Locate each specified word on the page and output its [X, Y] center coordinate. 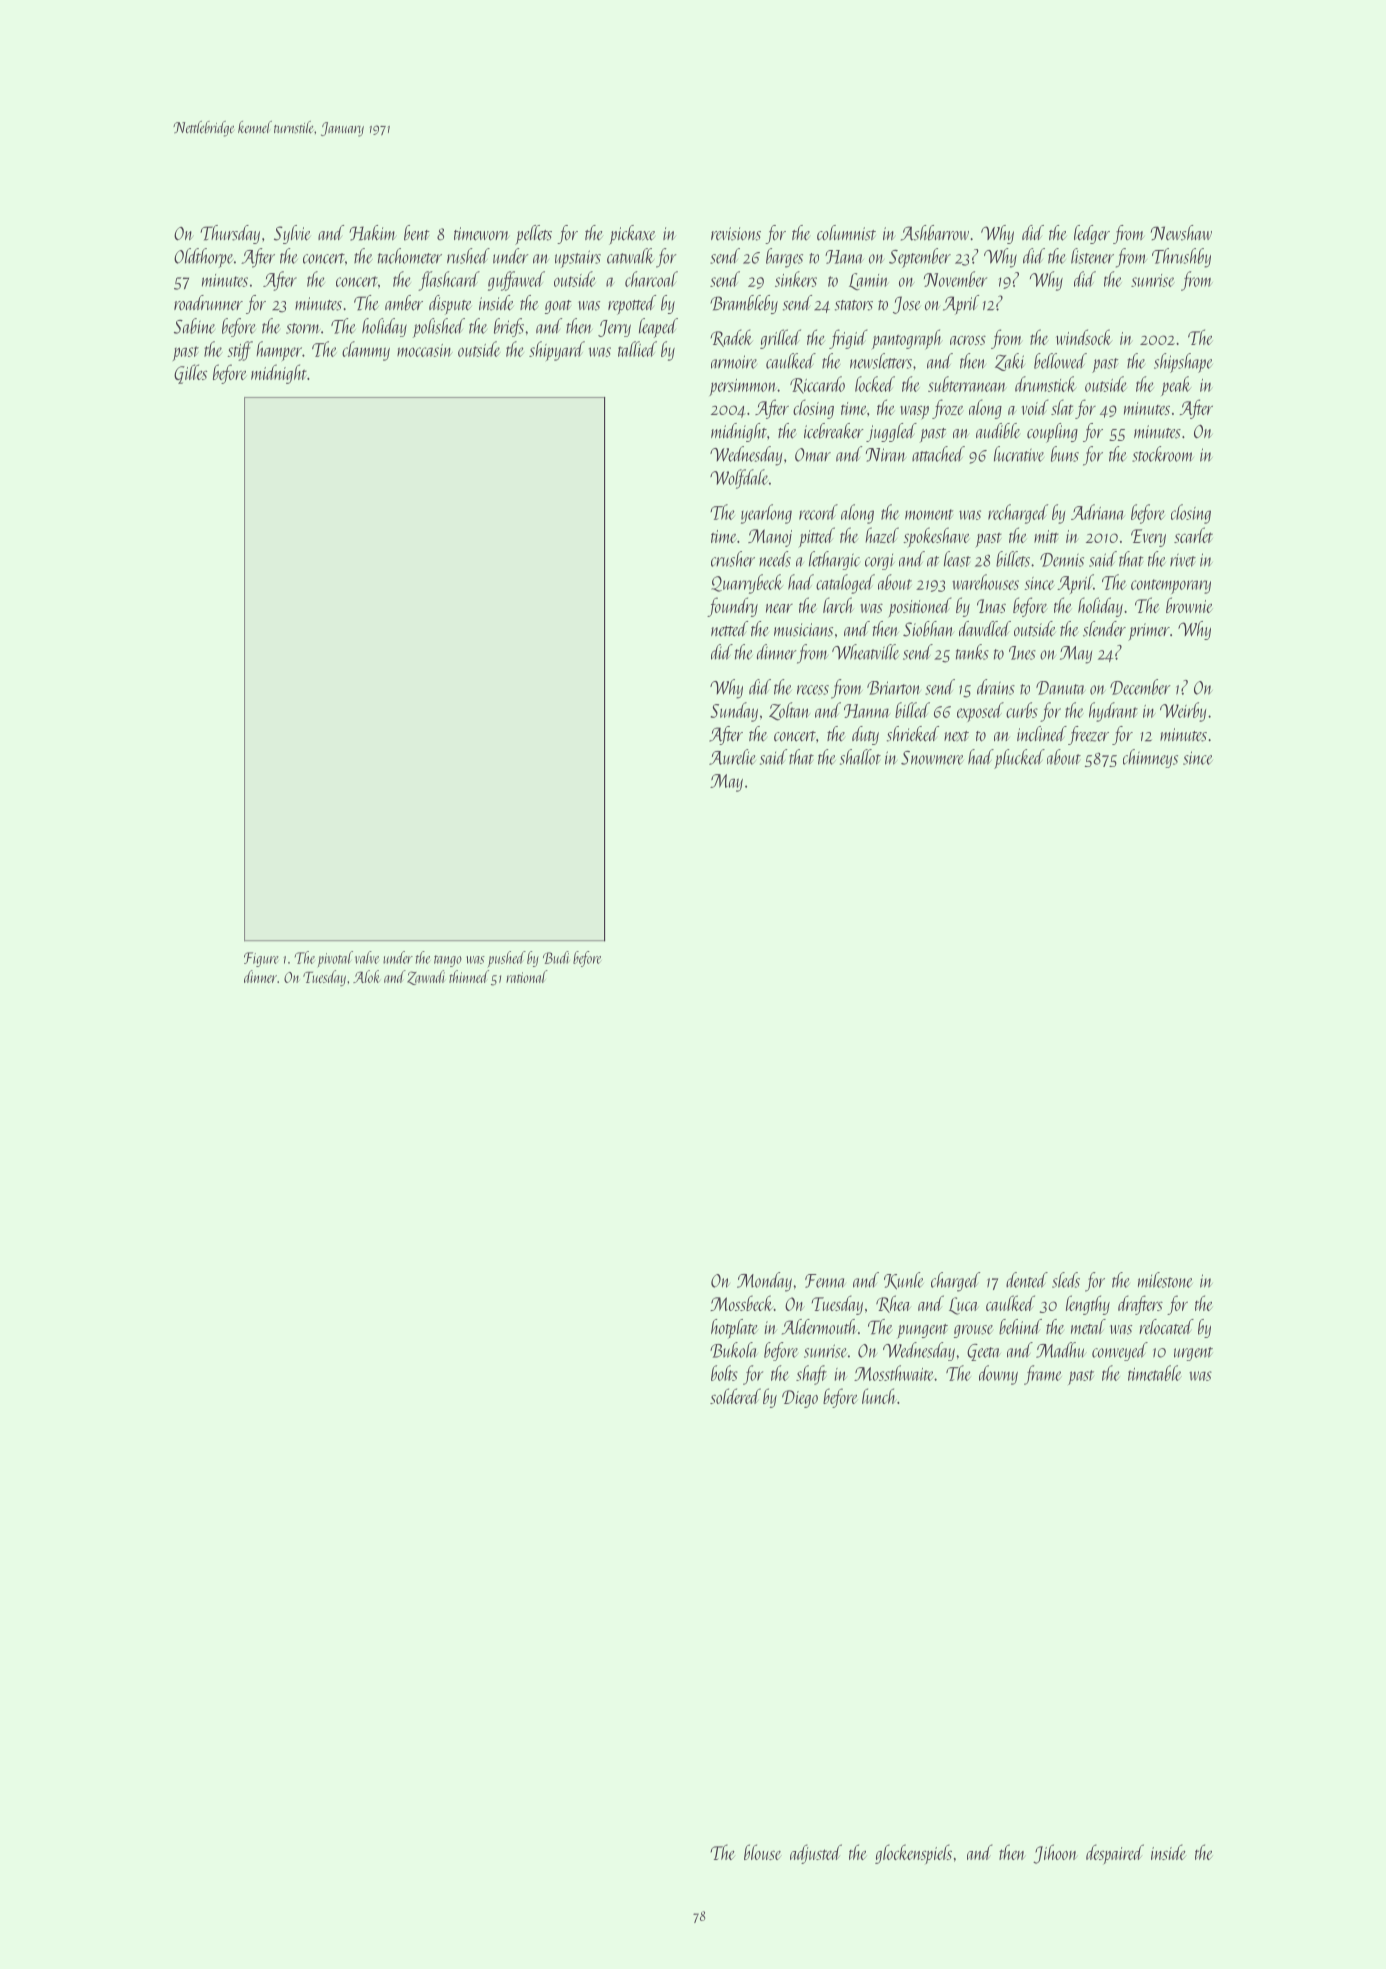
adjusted [816, 1854]
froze [948, 409]
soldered [735, 1396]
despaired [1115, 1854]
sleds [1066, 1280]
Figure [261, 959]
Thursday [230, 234]
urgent [1193, 1354]
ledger [1092, 234]
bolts [724, 1373]
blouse [763, 1852]
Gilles [190, 374]
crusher [733, 559]
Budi [556, 957]
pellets [533, 235]
